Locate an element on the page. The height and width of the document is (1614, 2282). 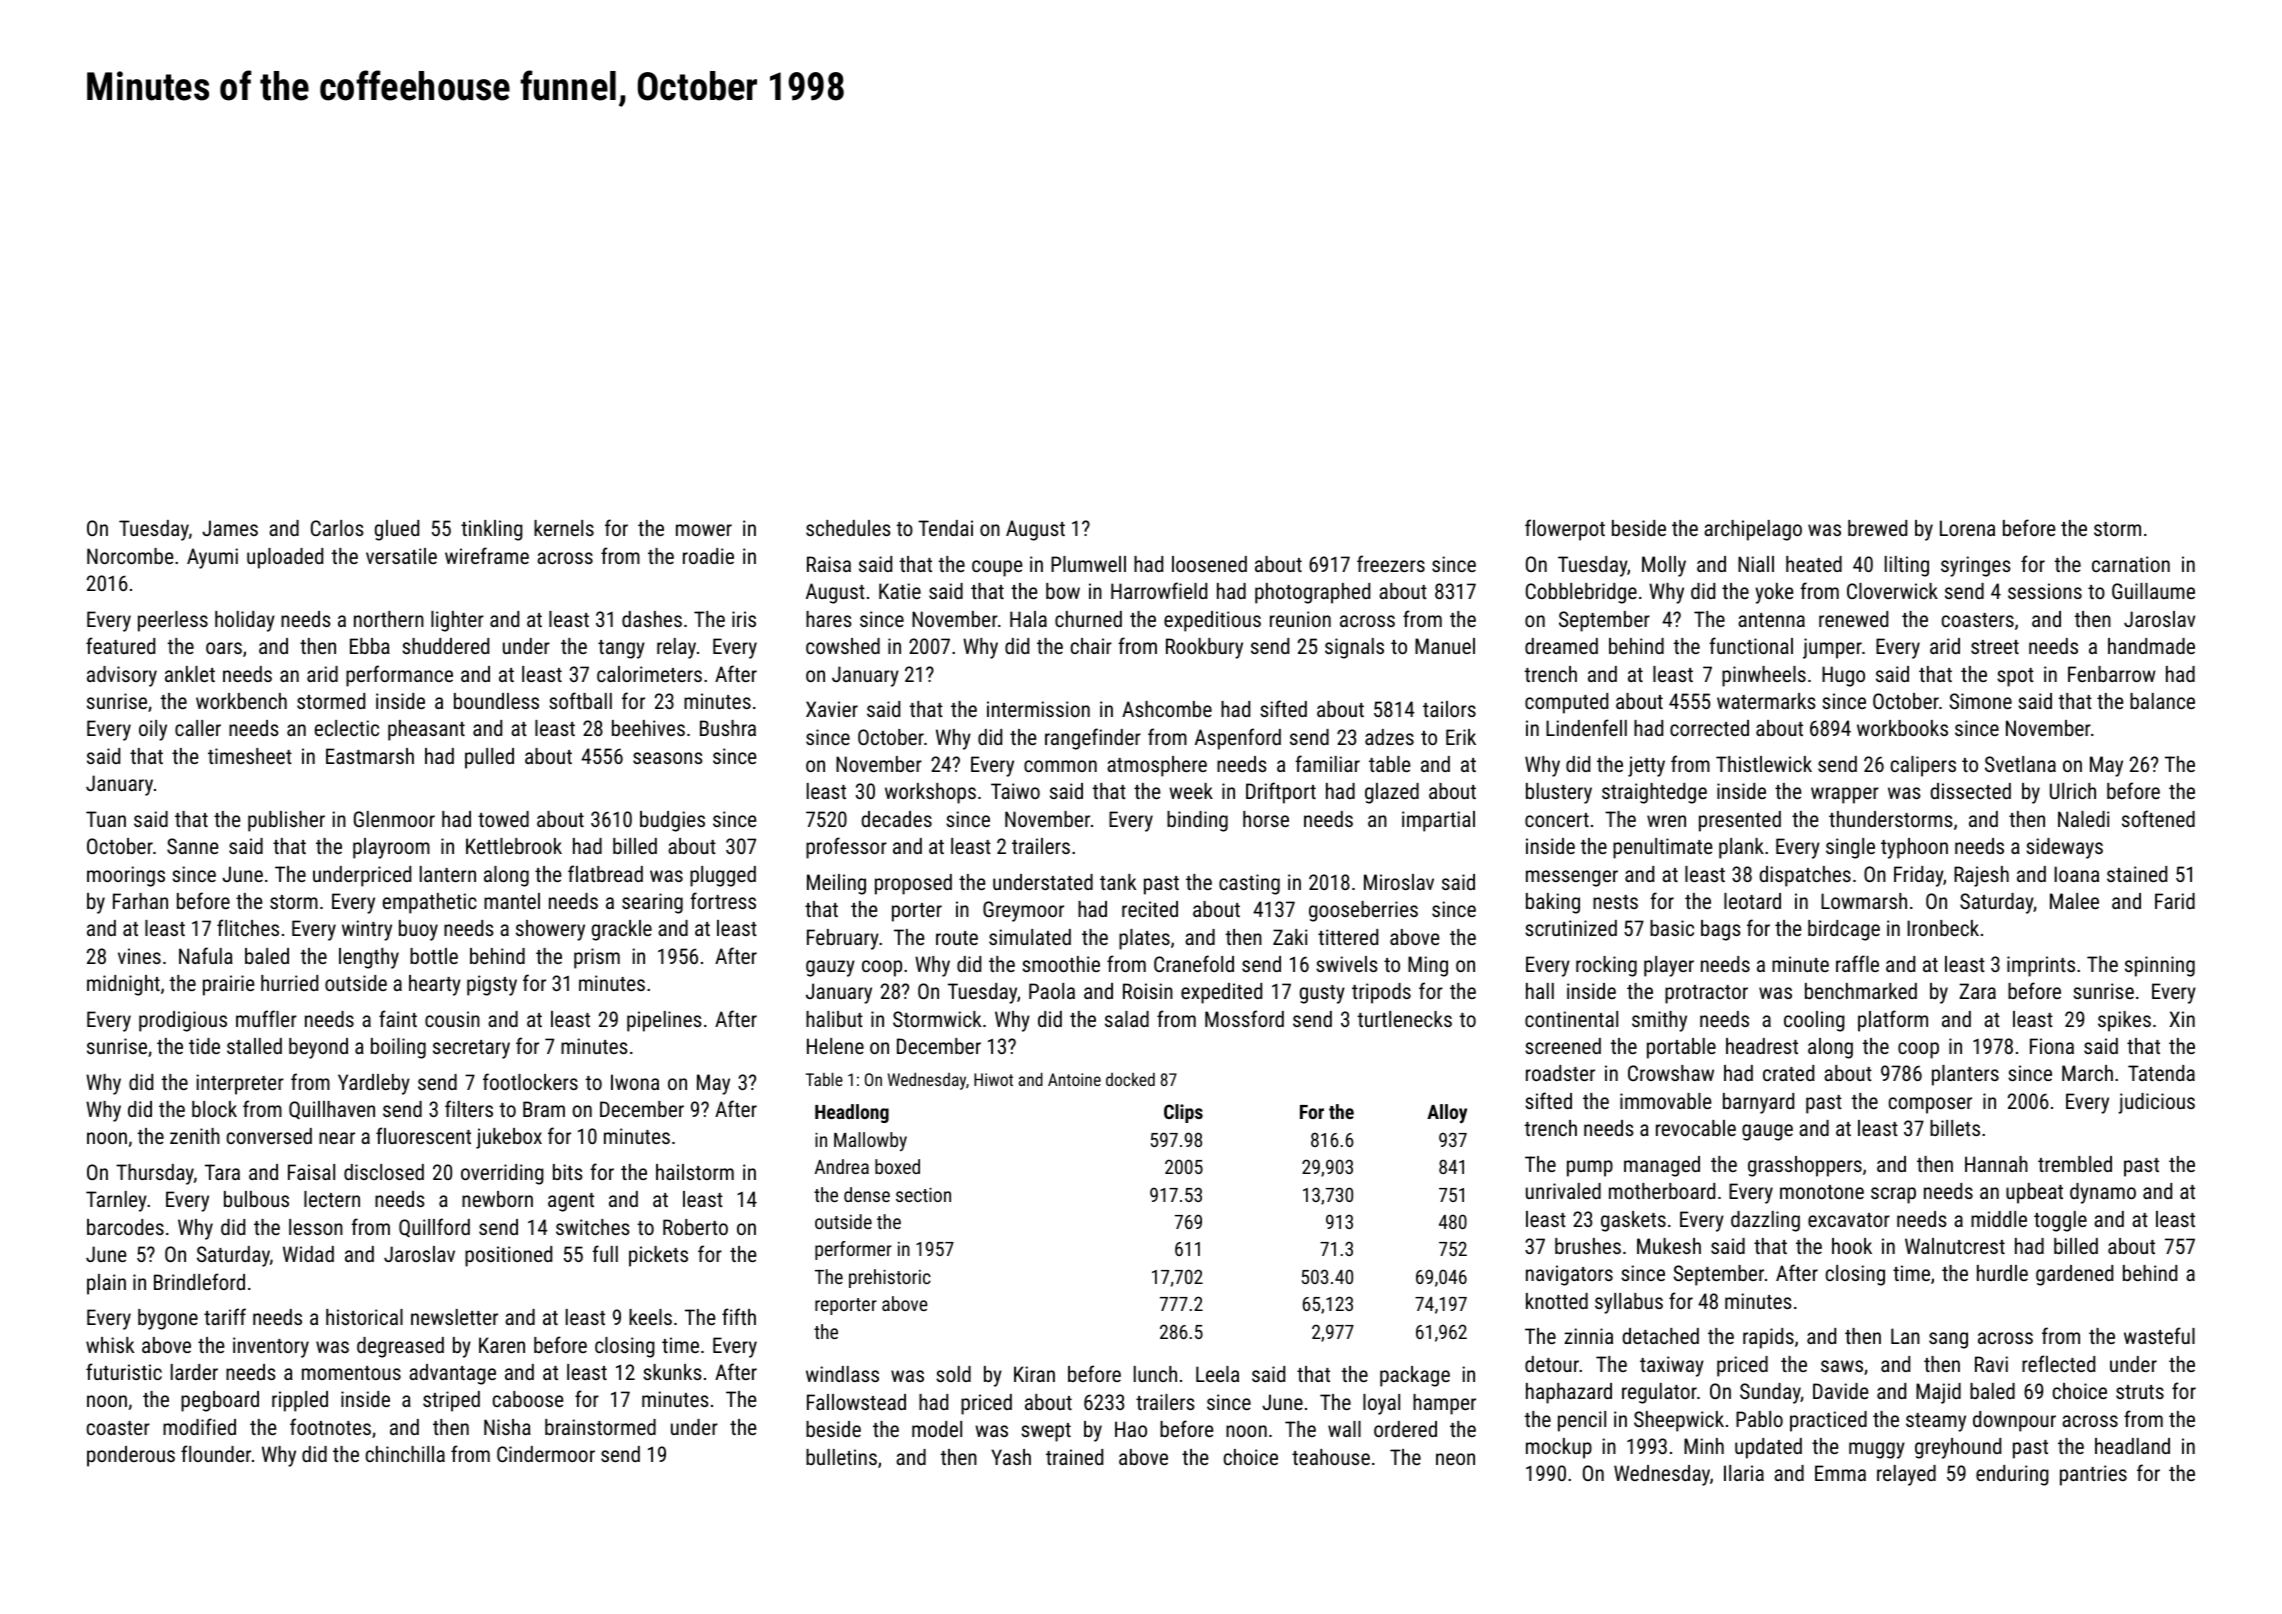
mower is located at coordinates (704, 530).
